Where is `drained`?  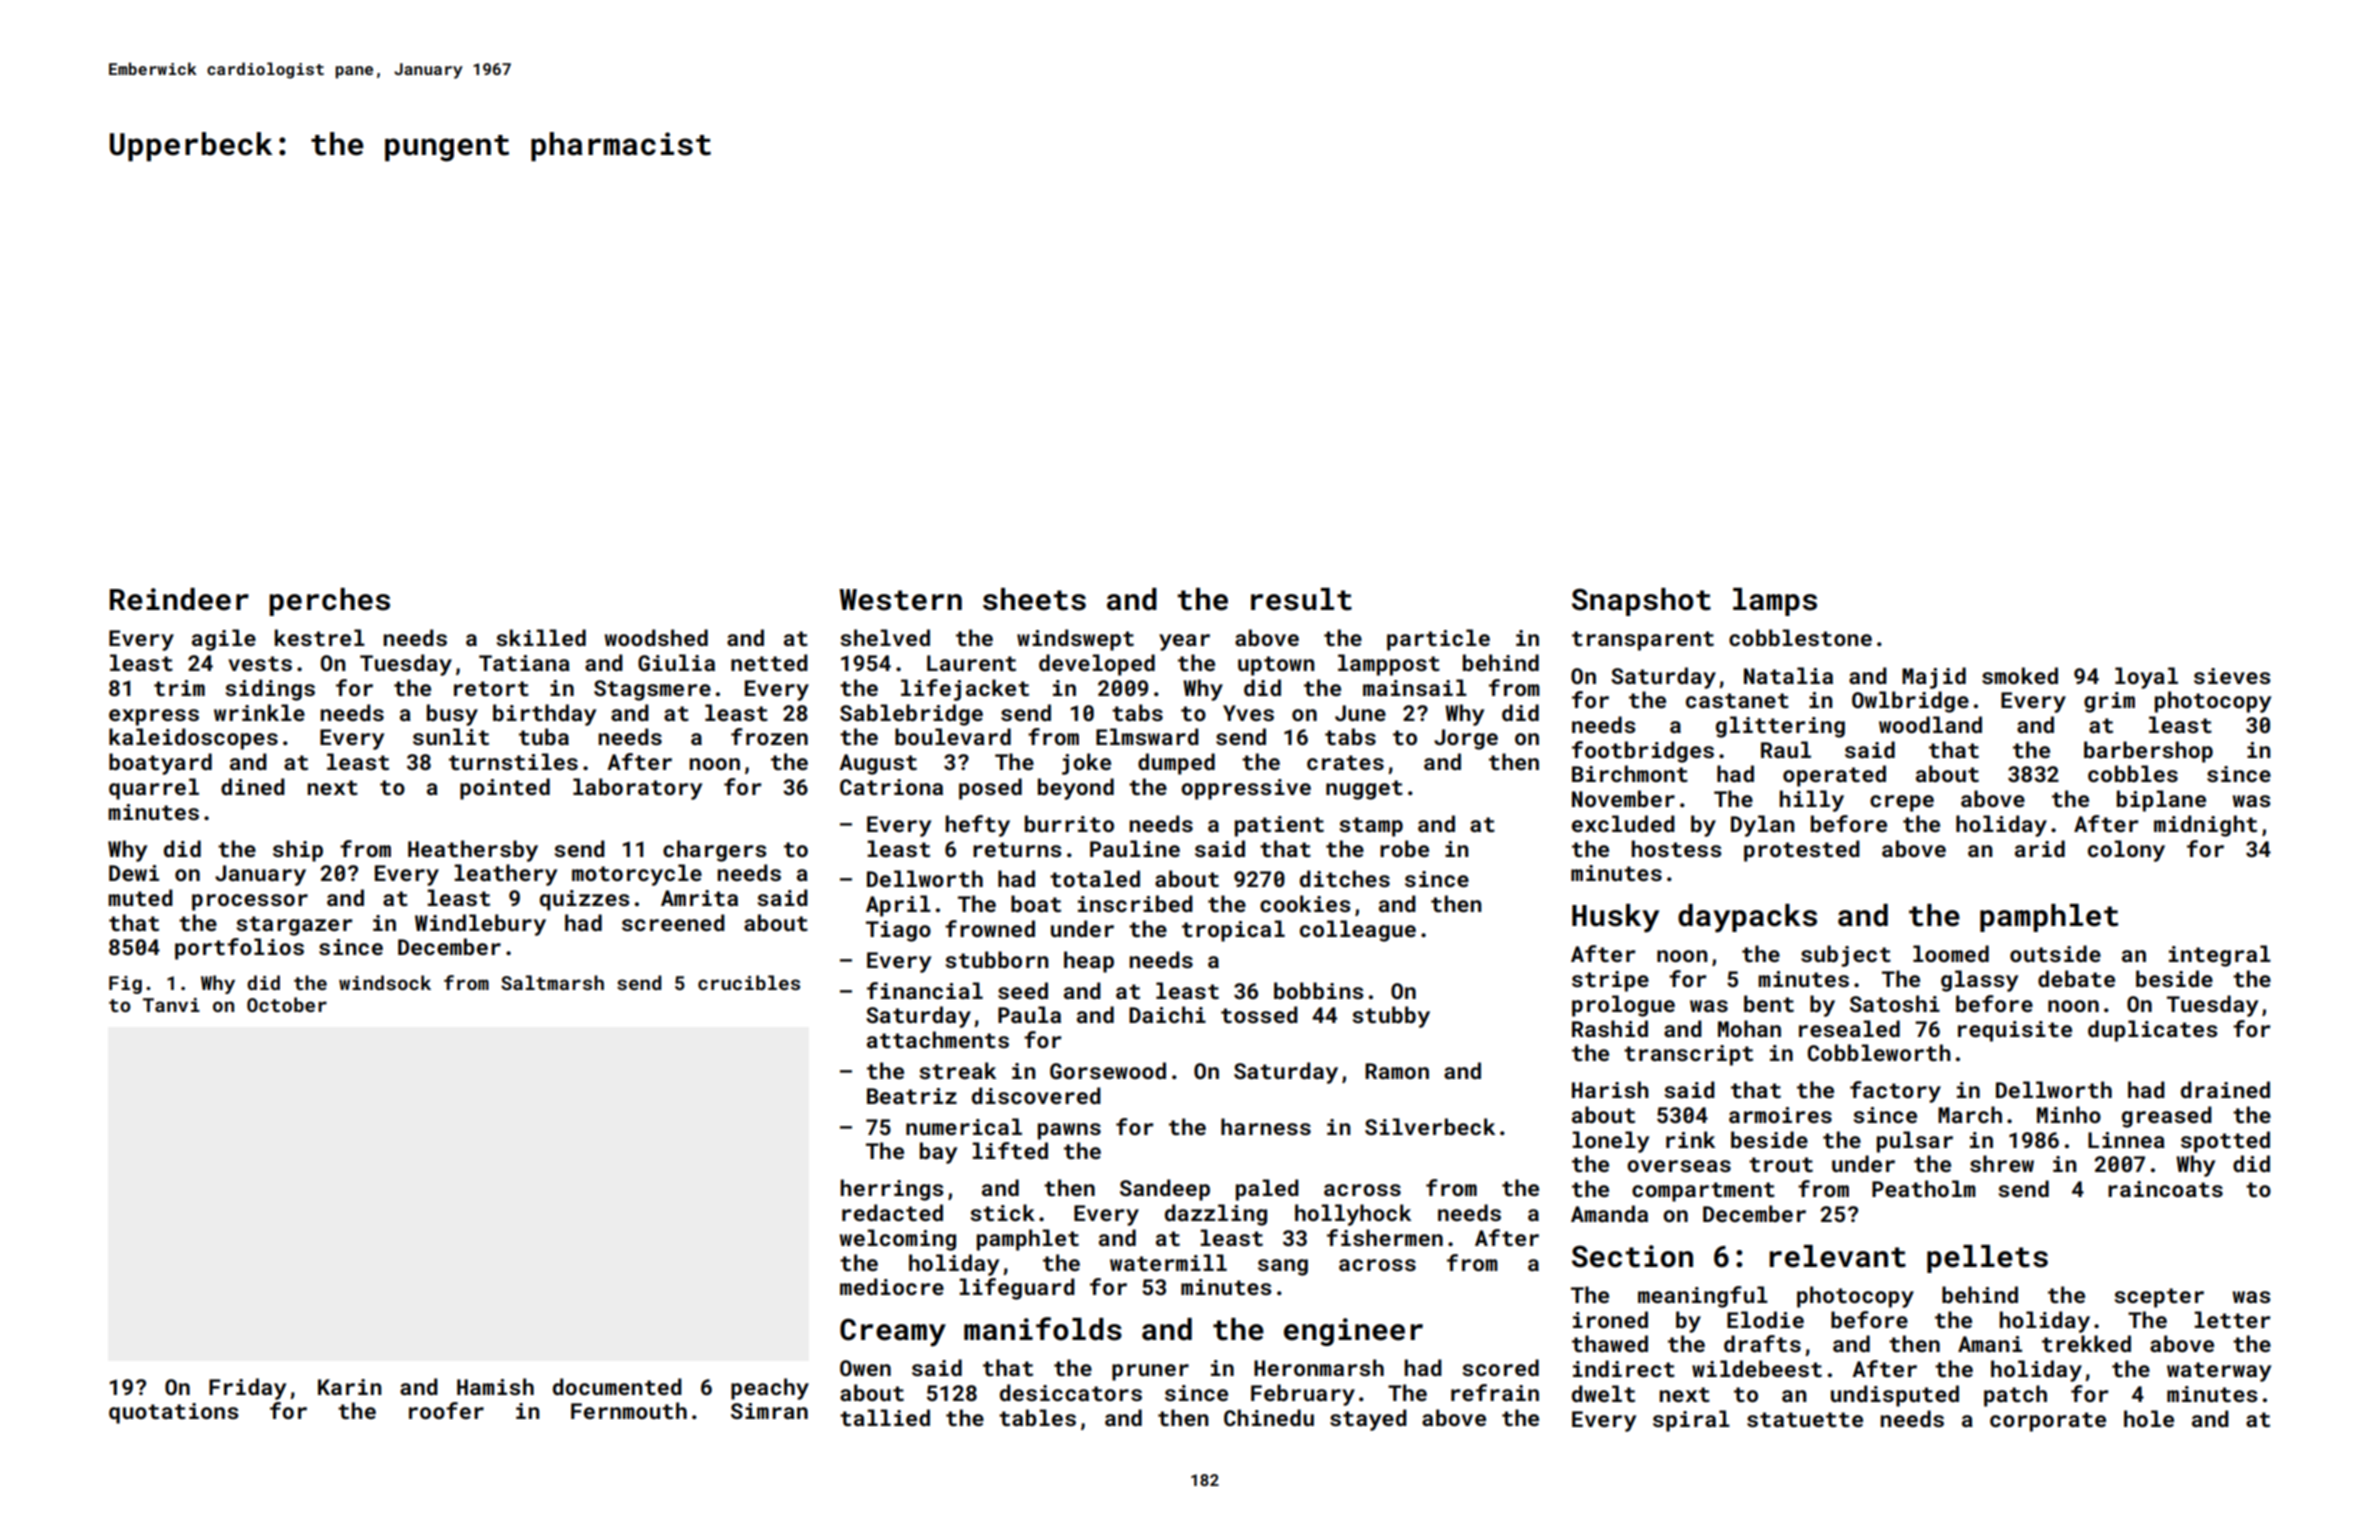
drained is located at coordinates (2225, 1089).
